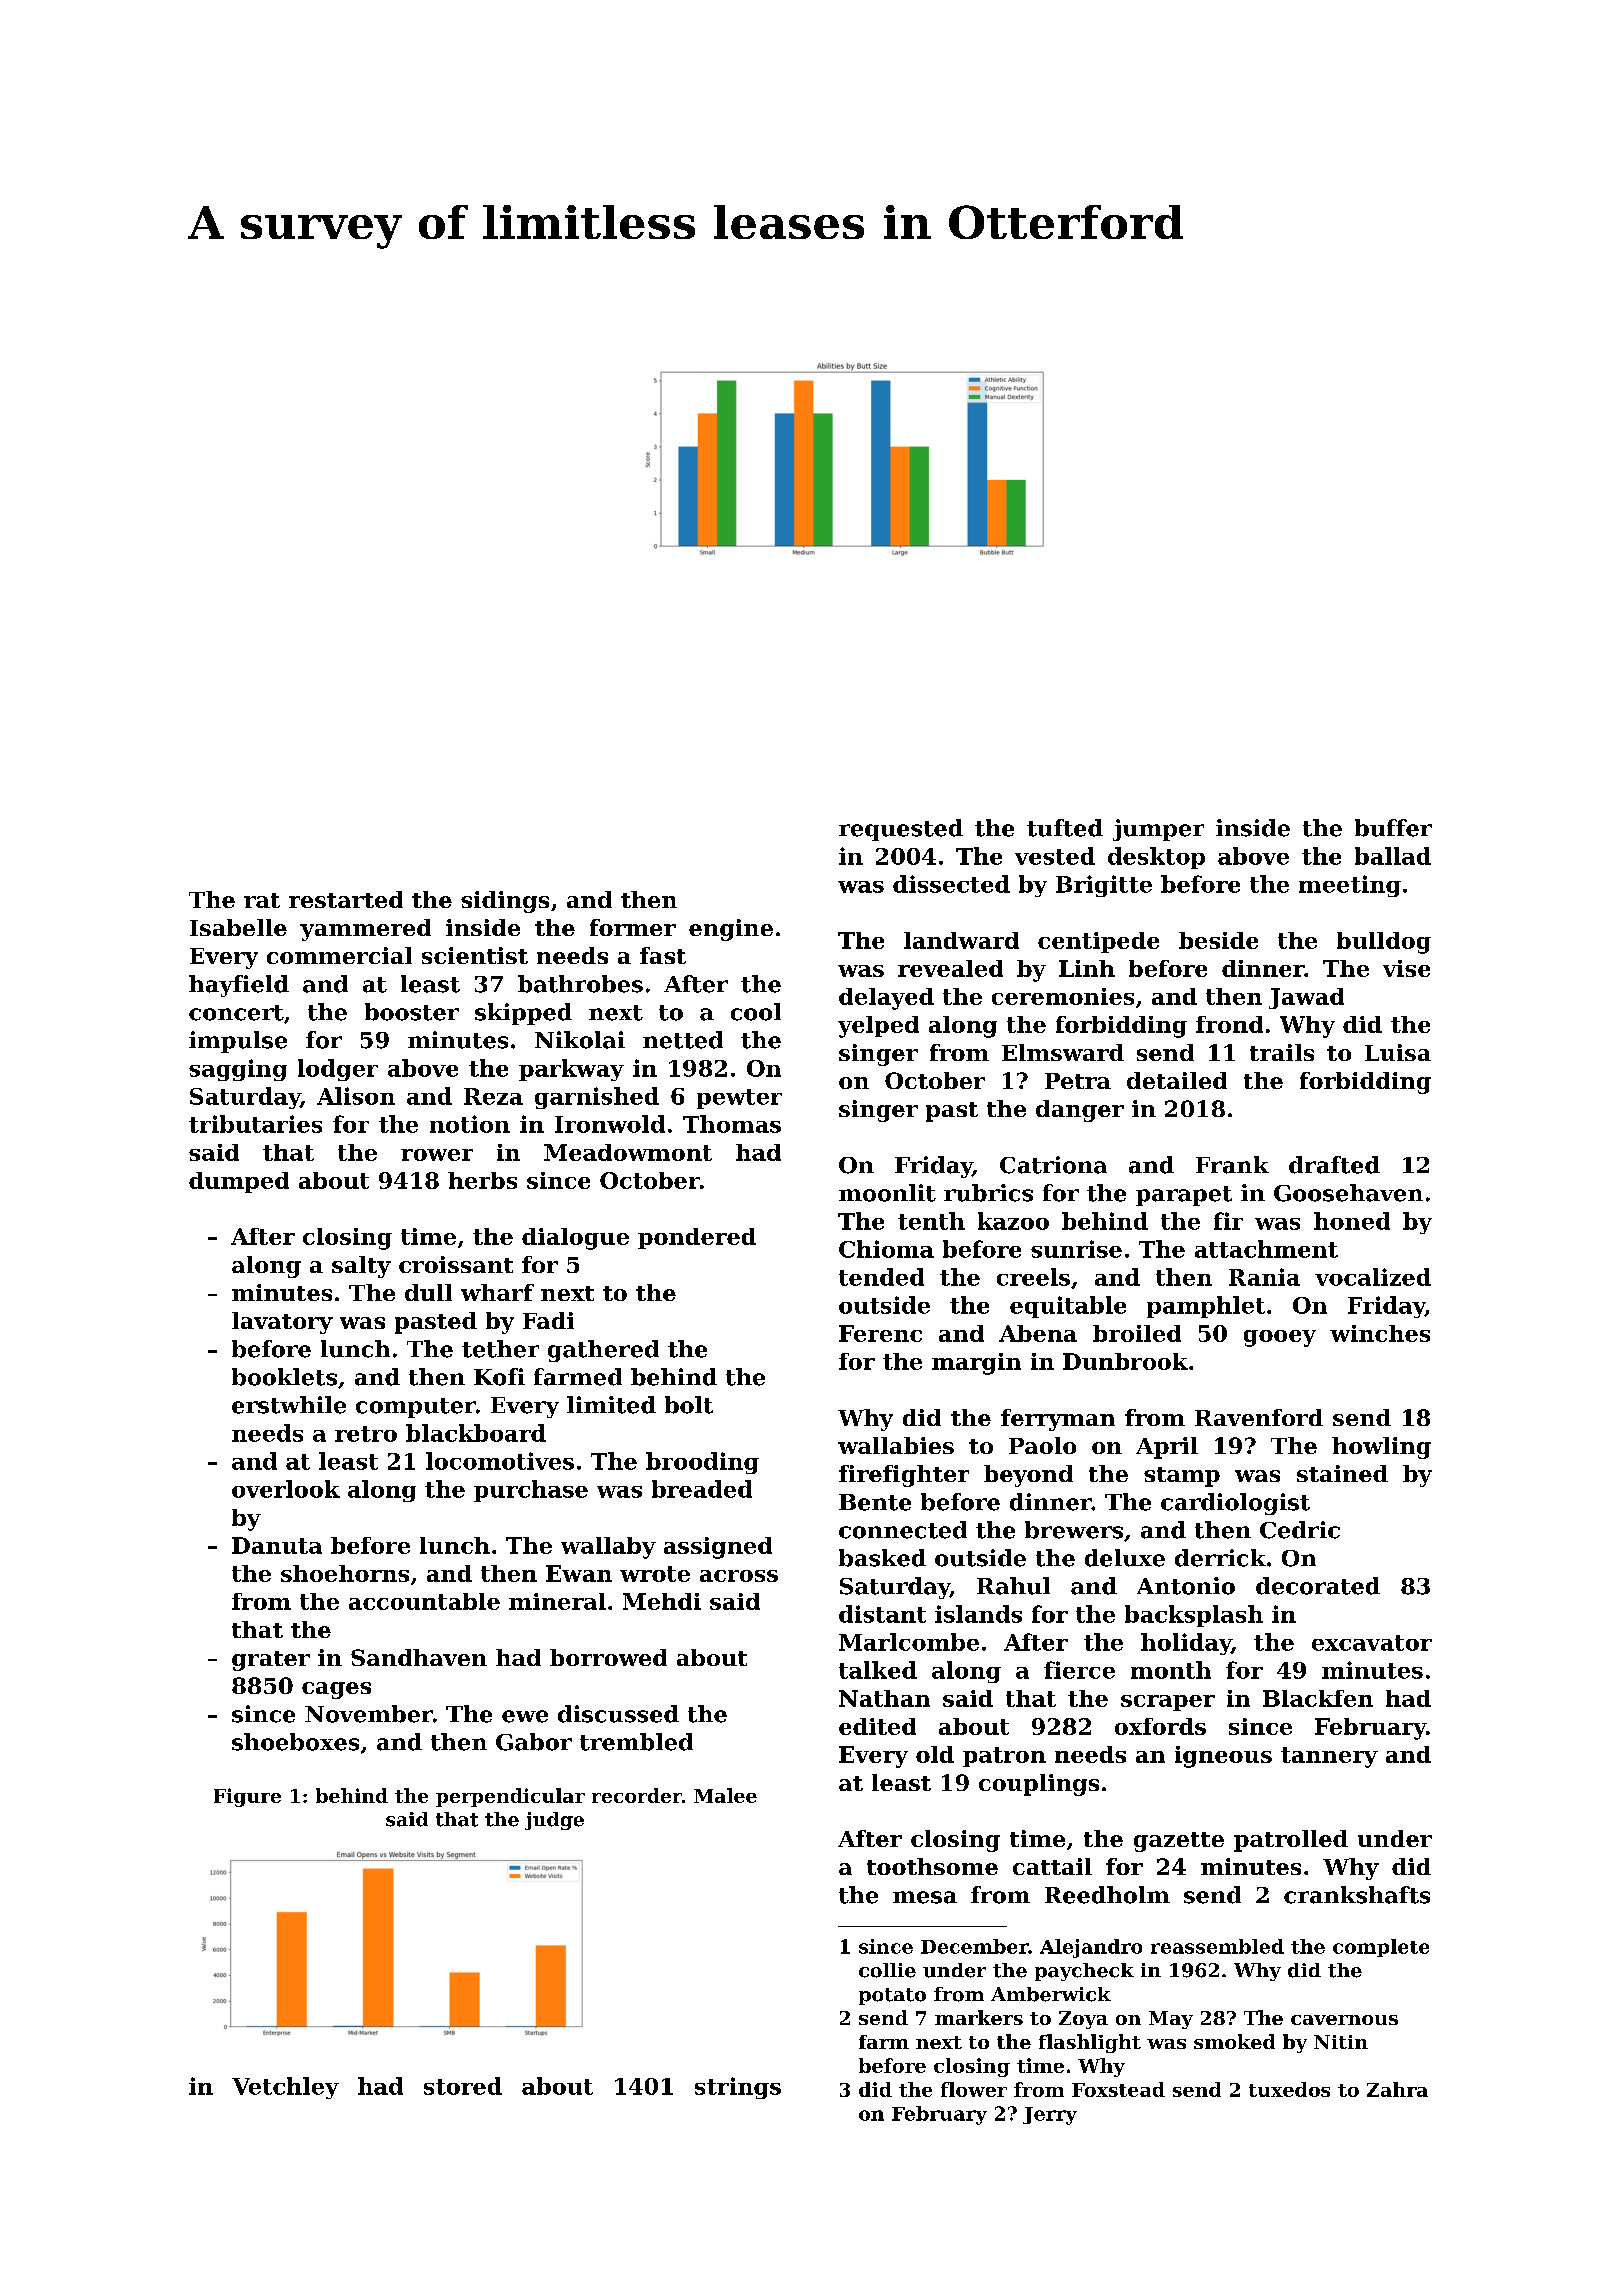 The image size is (1620, 2292). Describe the element at coordinates (878, 1027) in the document. I see `yelped` at that location.
